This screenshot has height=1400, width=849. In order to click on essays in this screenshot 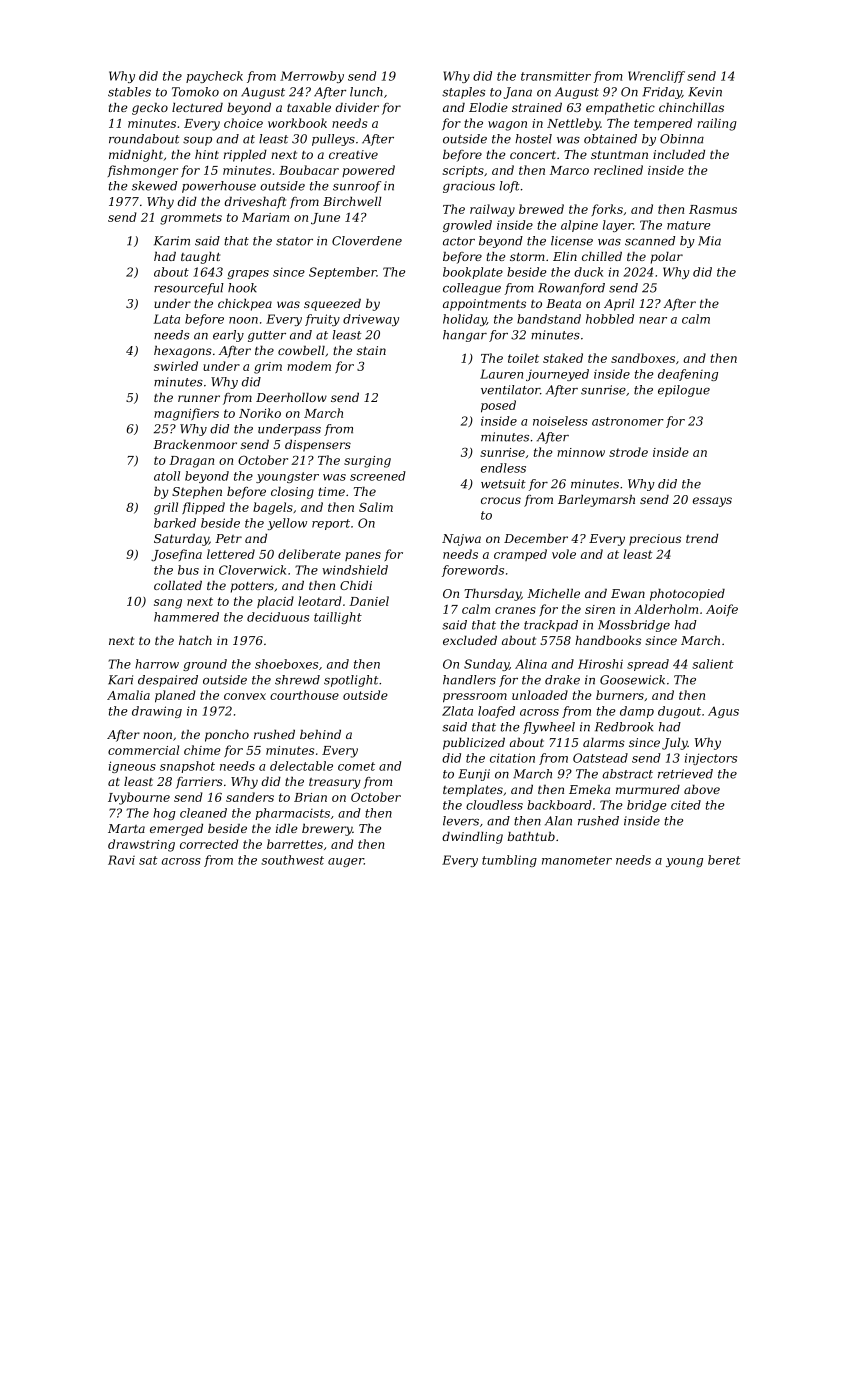, I will do `click(712, 502)`.
